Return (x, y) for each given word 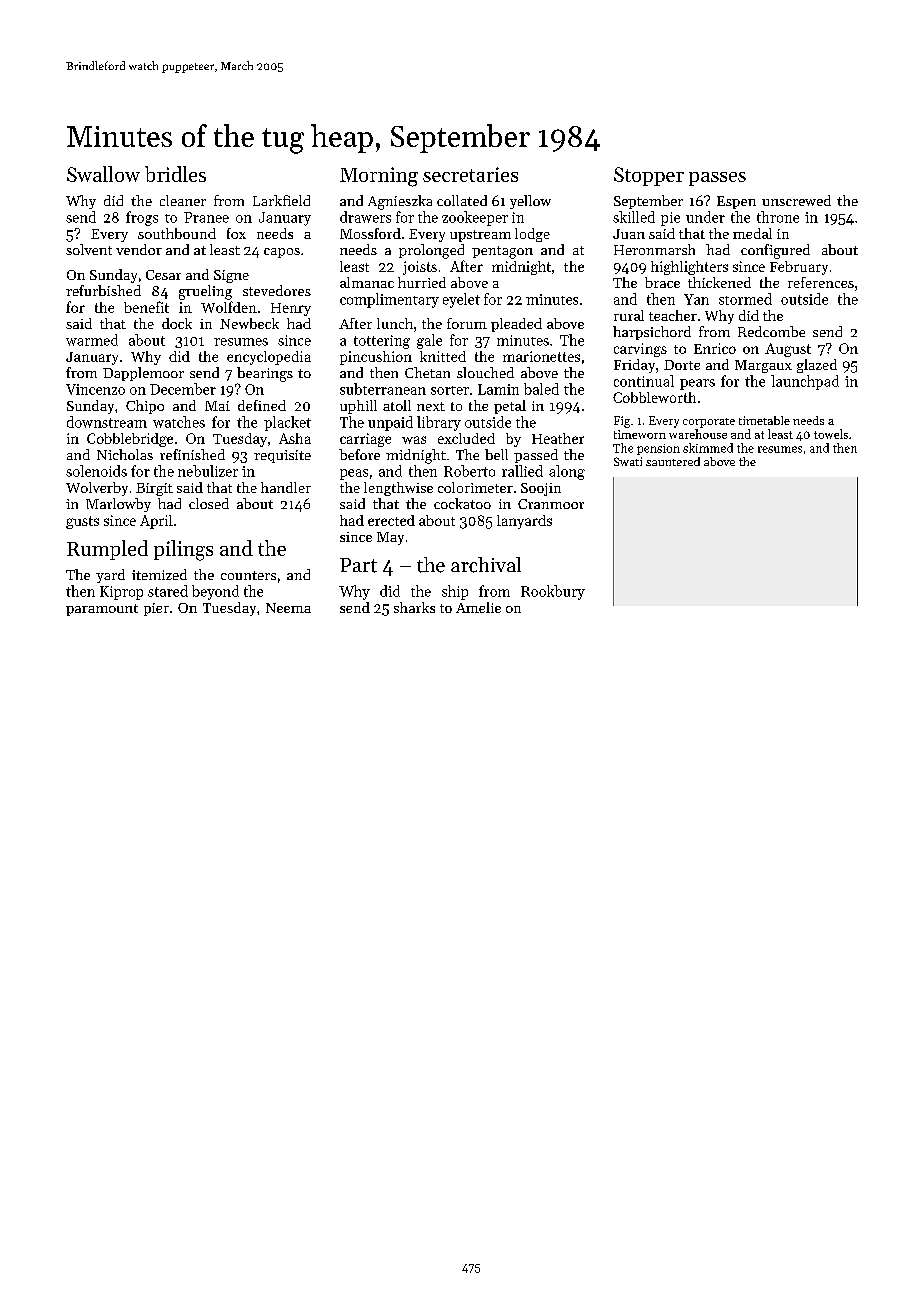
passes (717, 179)
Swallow (103, 174)
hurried (422, 282)
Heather (558, 438)
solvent (89, 249)
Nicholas (125, 454)
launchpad (805, 382)
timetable (764, 420)
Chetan (427, 372)
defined (262, 405)
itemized (159, 574)
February (799, 268)
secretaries (470, 174)
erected (391, 520)
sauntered (673, 461)
